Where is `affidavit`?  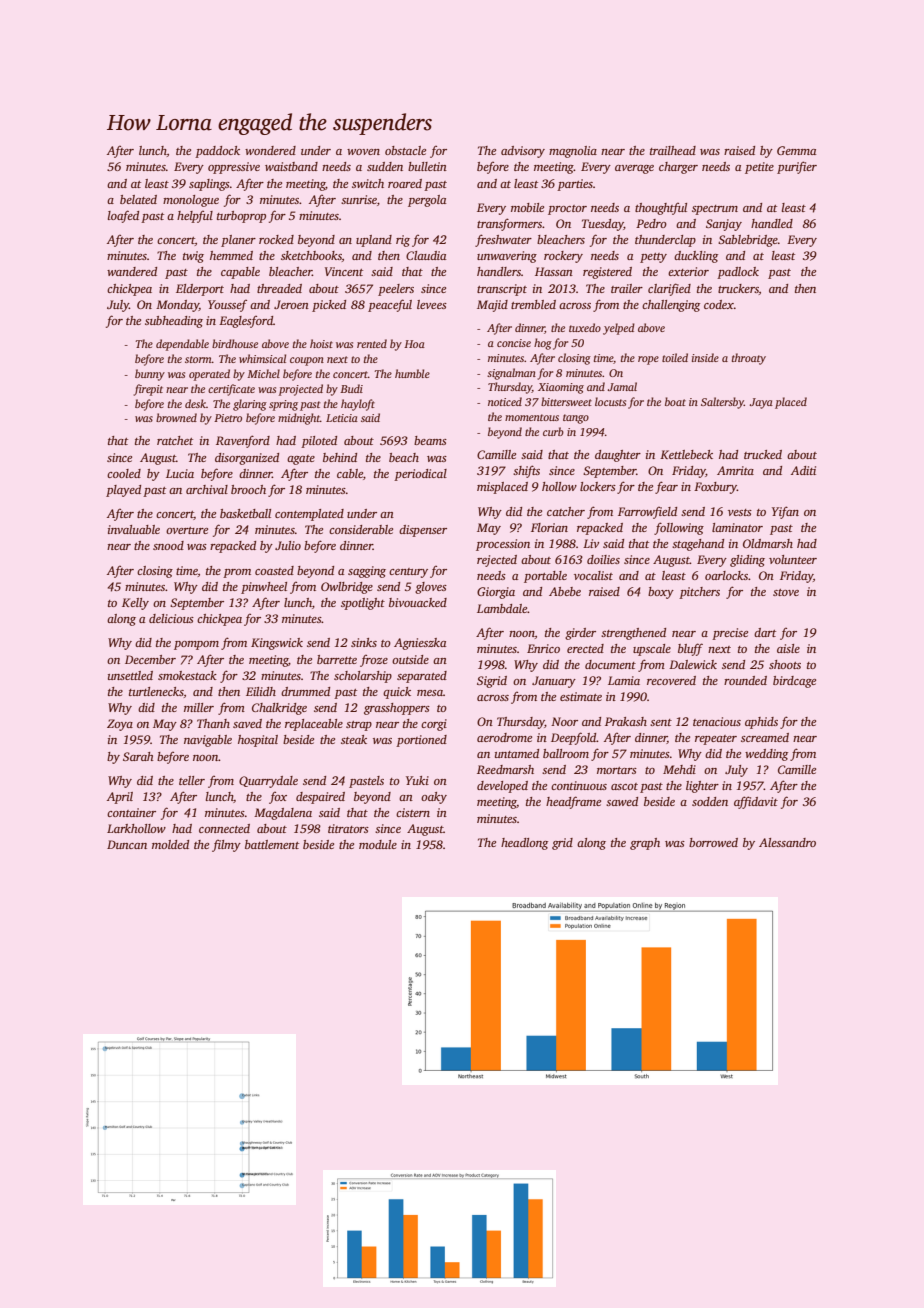 affidavit is located at coordinates (756, 802).
